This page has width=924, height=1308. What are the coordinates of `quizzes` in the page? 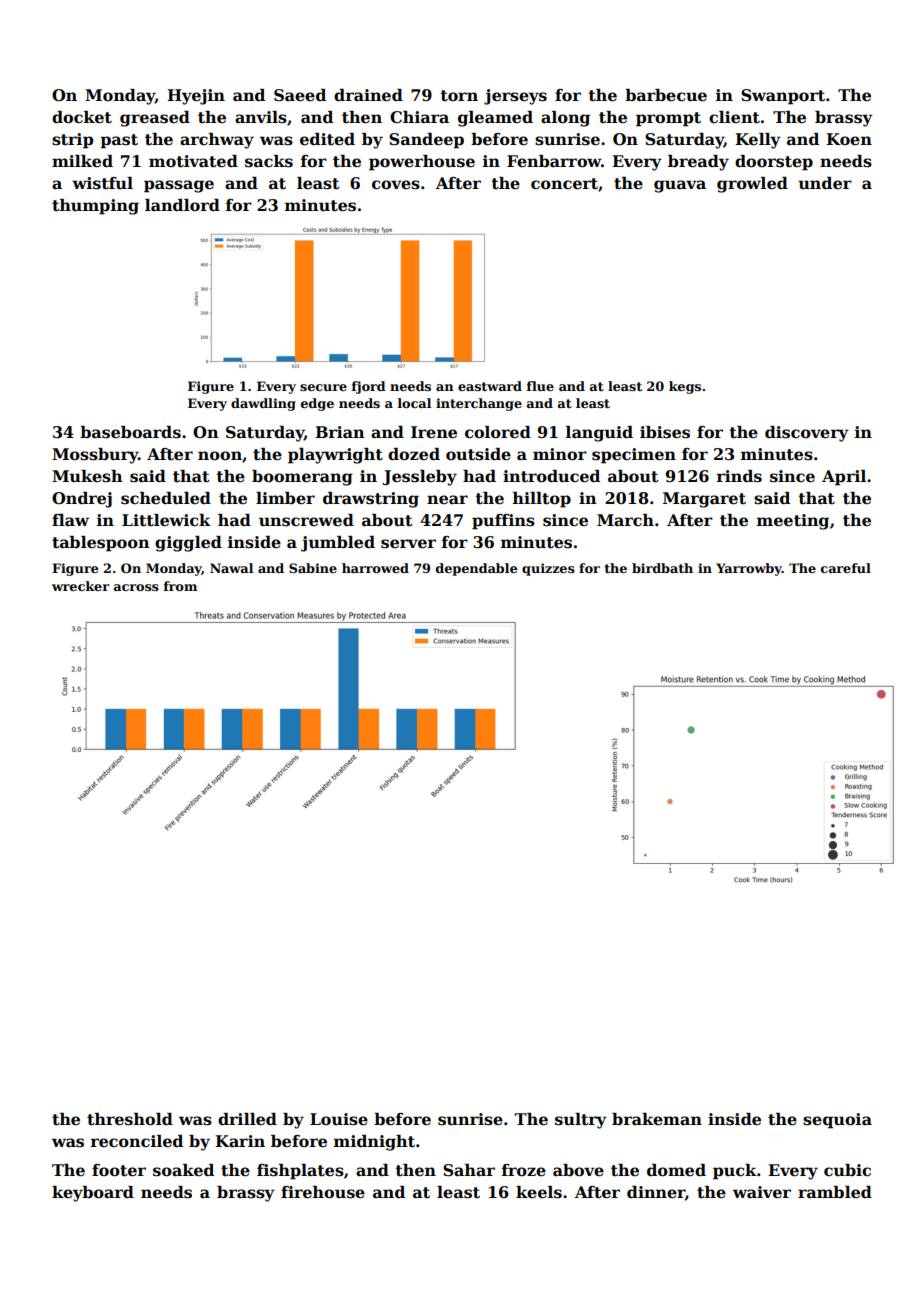 It's located at (548, 569).
